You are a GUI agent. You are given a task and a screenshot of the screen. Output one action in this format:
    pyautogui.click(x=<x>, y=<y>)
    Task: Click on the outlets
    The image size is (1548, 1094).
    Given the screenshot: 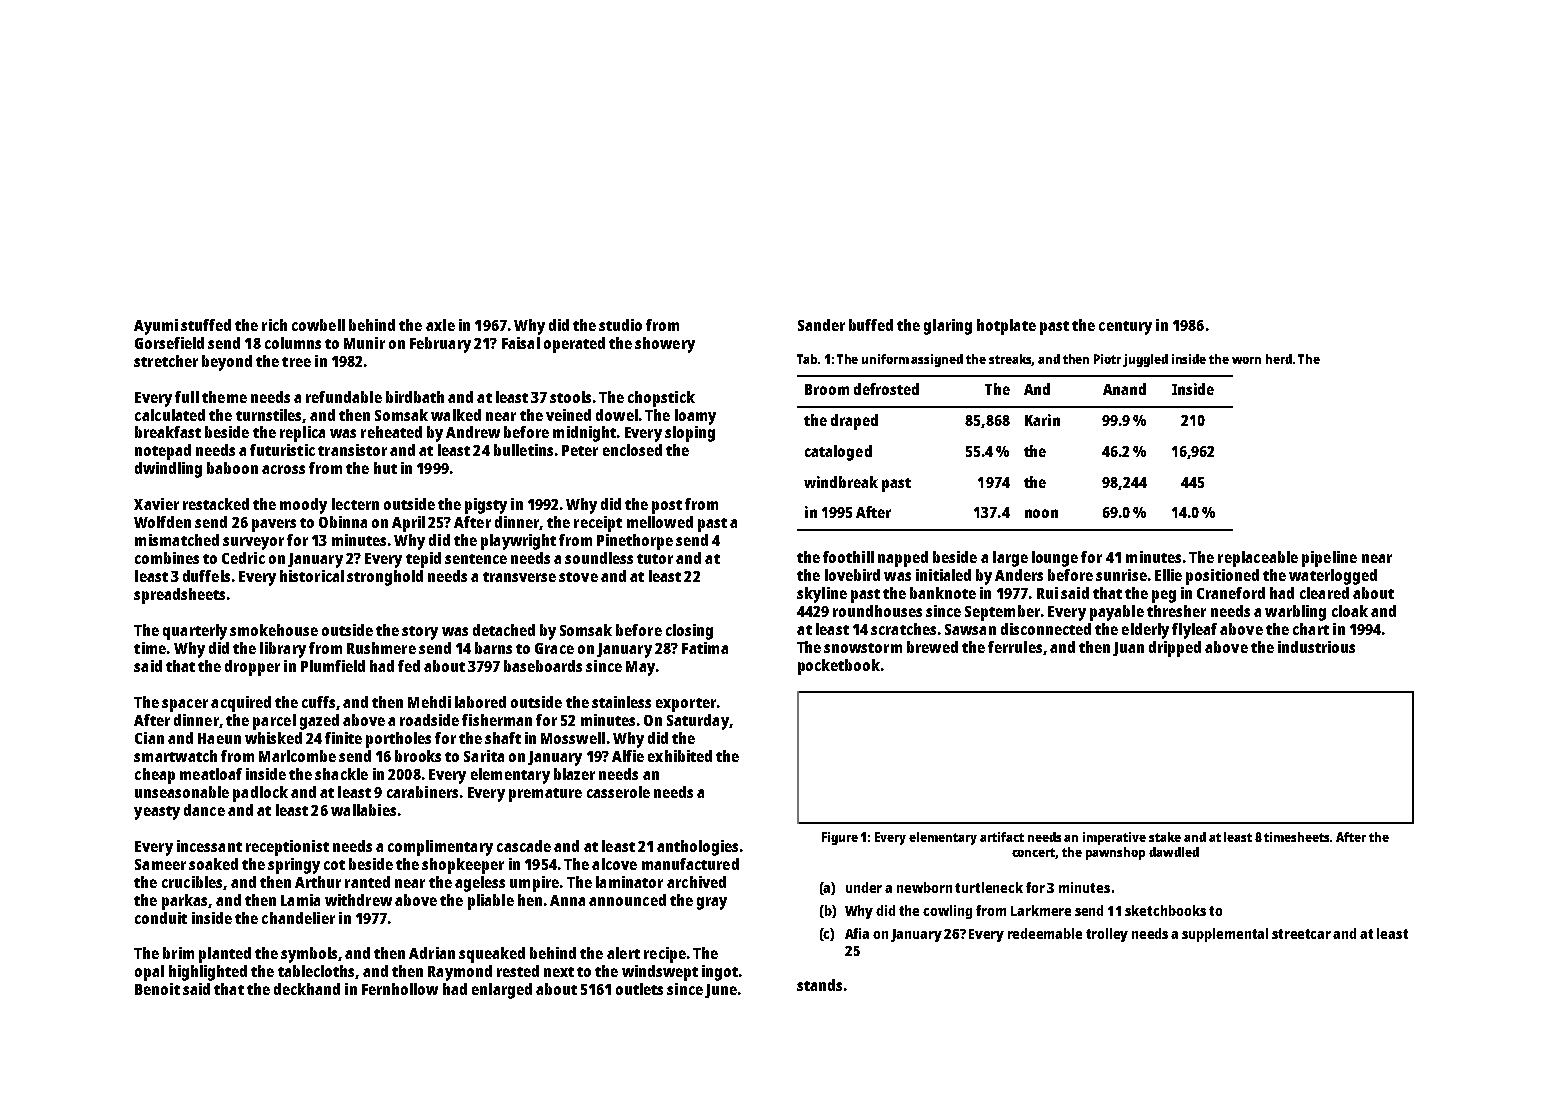 What is the action you would take?
    pyautogui.click(x=639, y=989)
